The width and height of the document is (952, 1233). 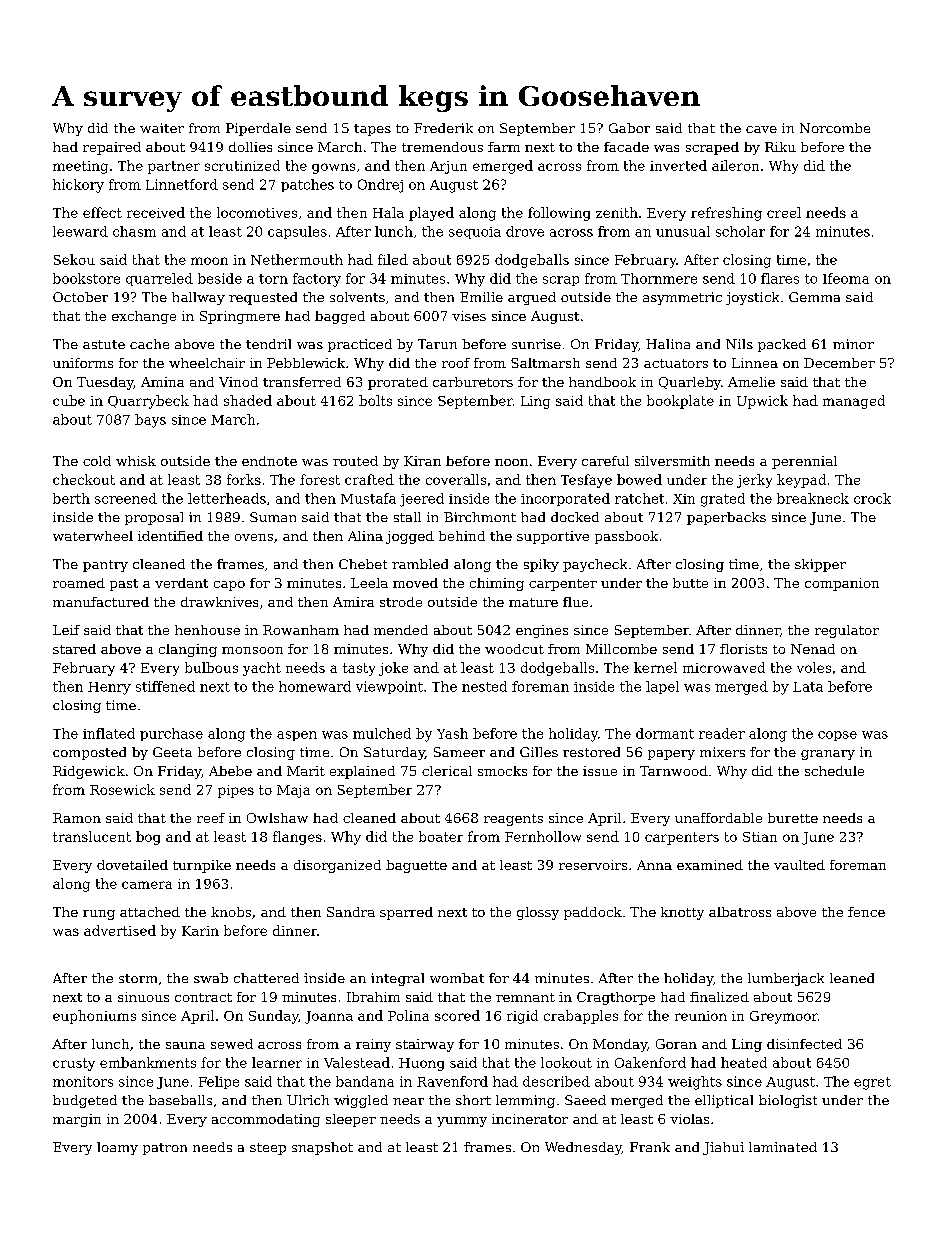 I want to click on Norcombe, so click(x=835, y=128).
